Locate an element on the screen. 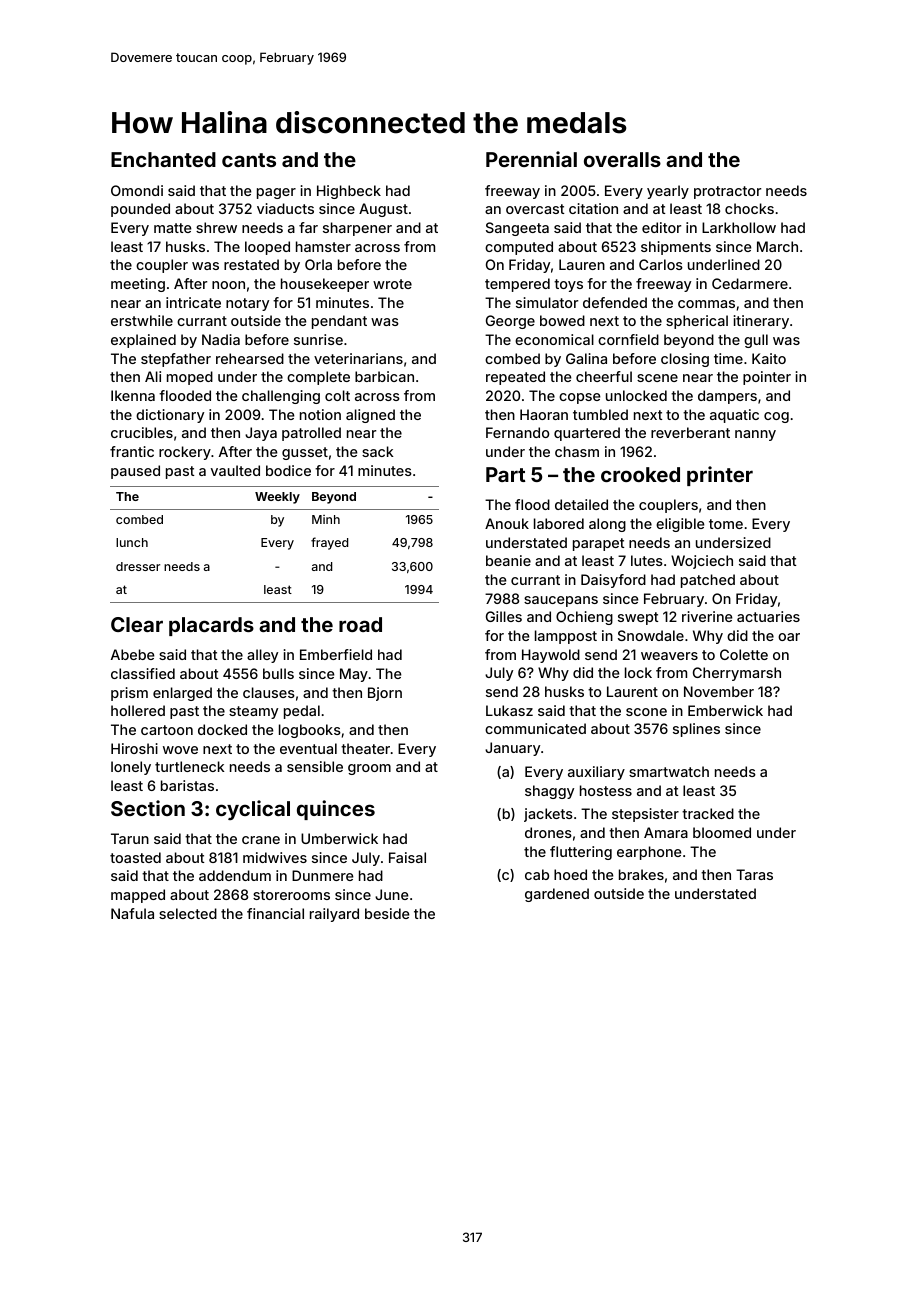  frayed is located at coordinates (329, 543).
